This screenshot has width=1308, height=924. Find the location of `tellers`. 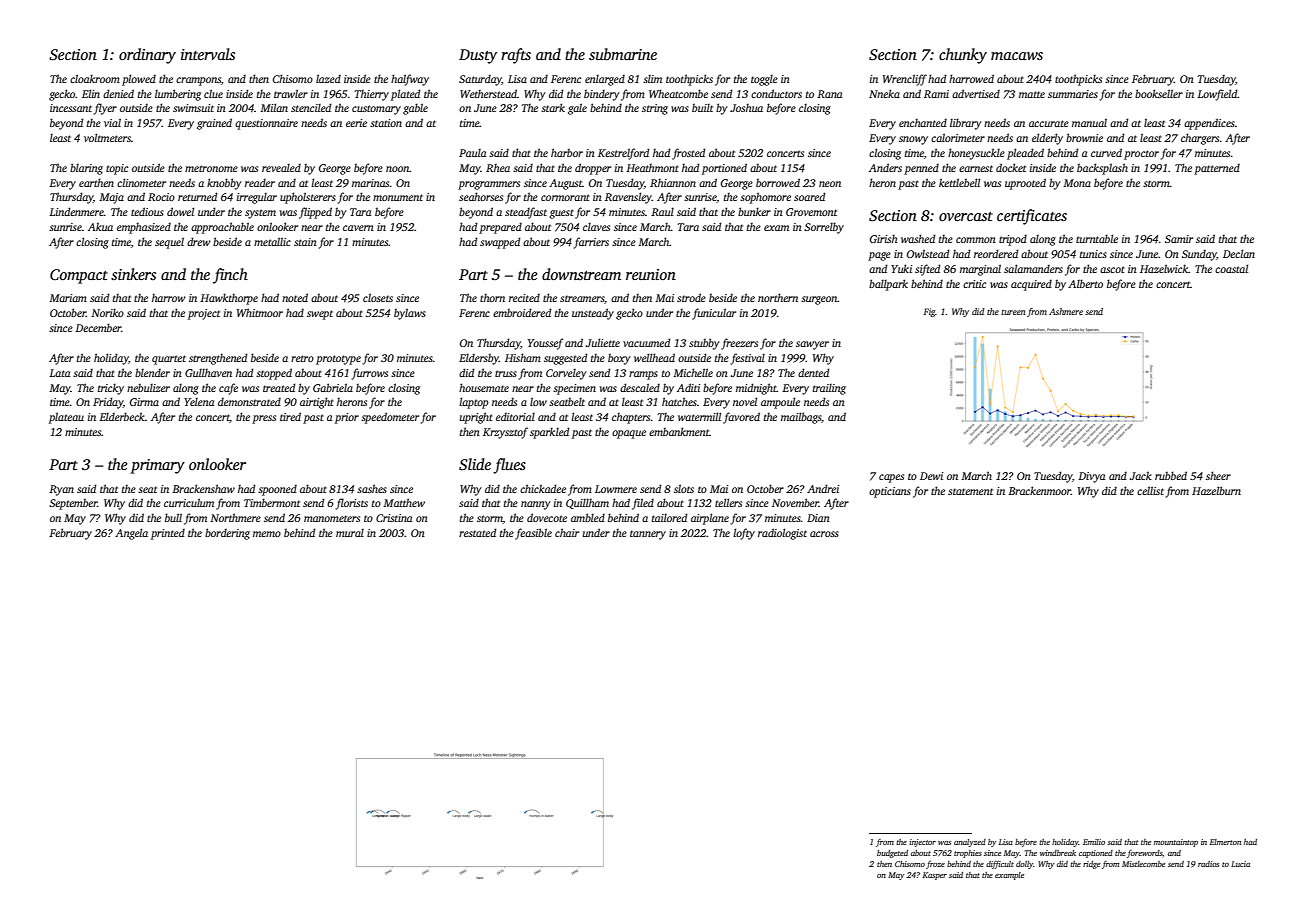

tellers is located at coordinates (728, 502).
